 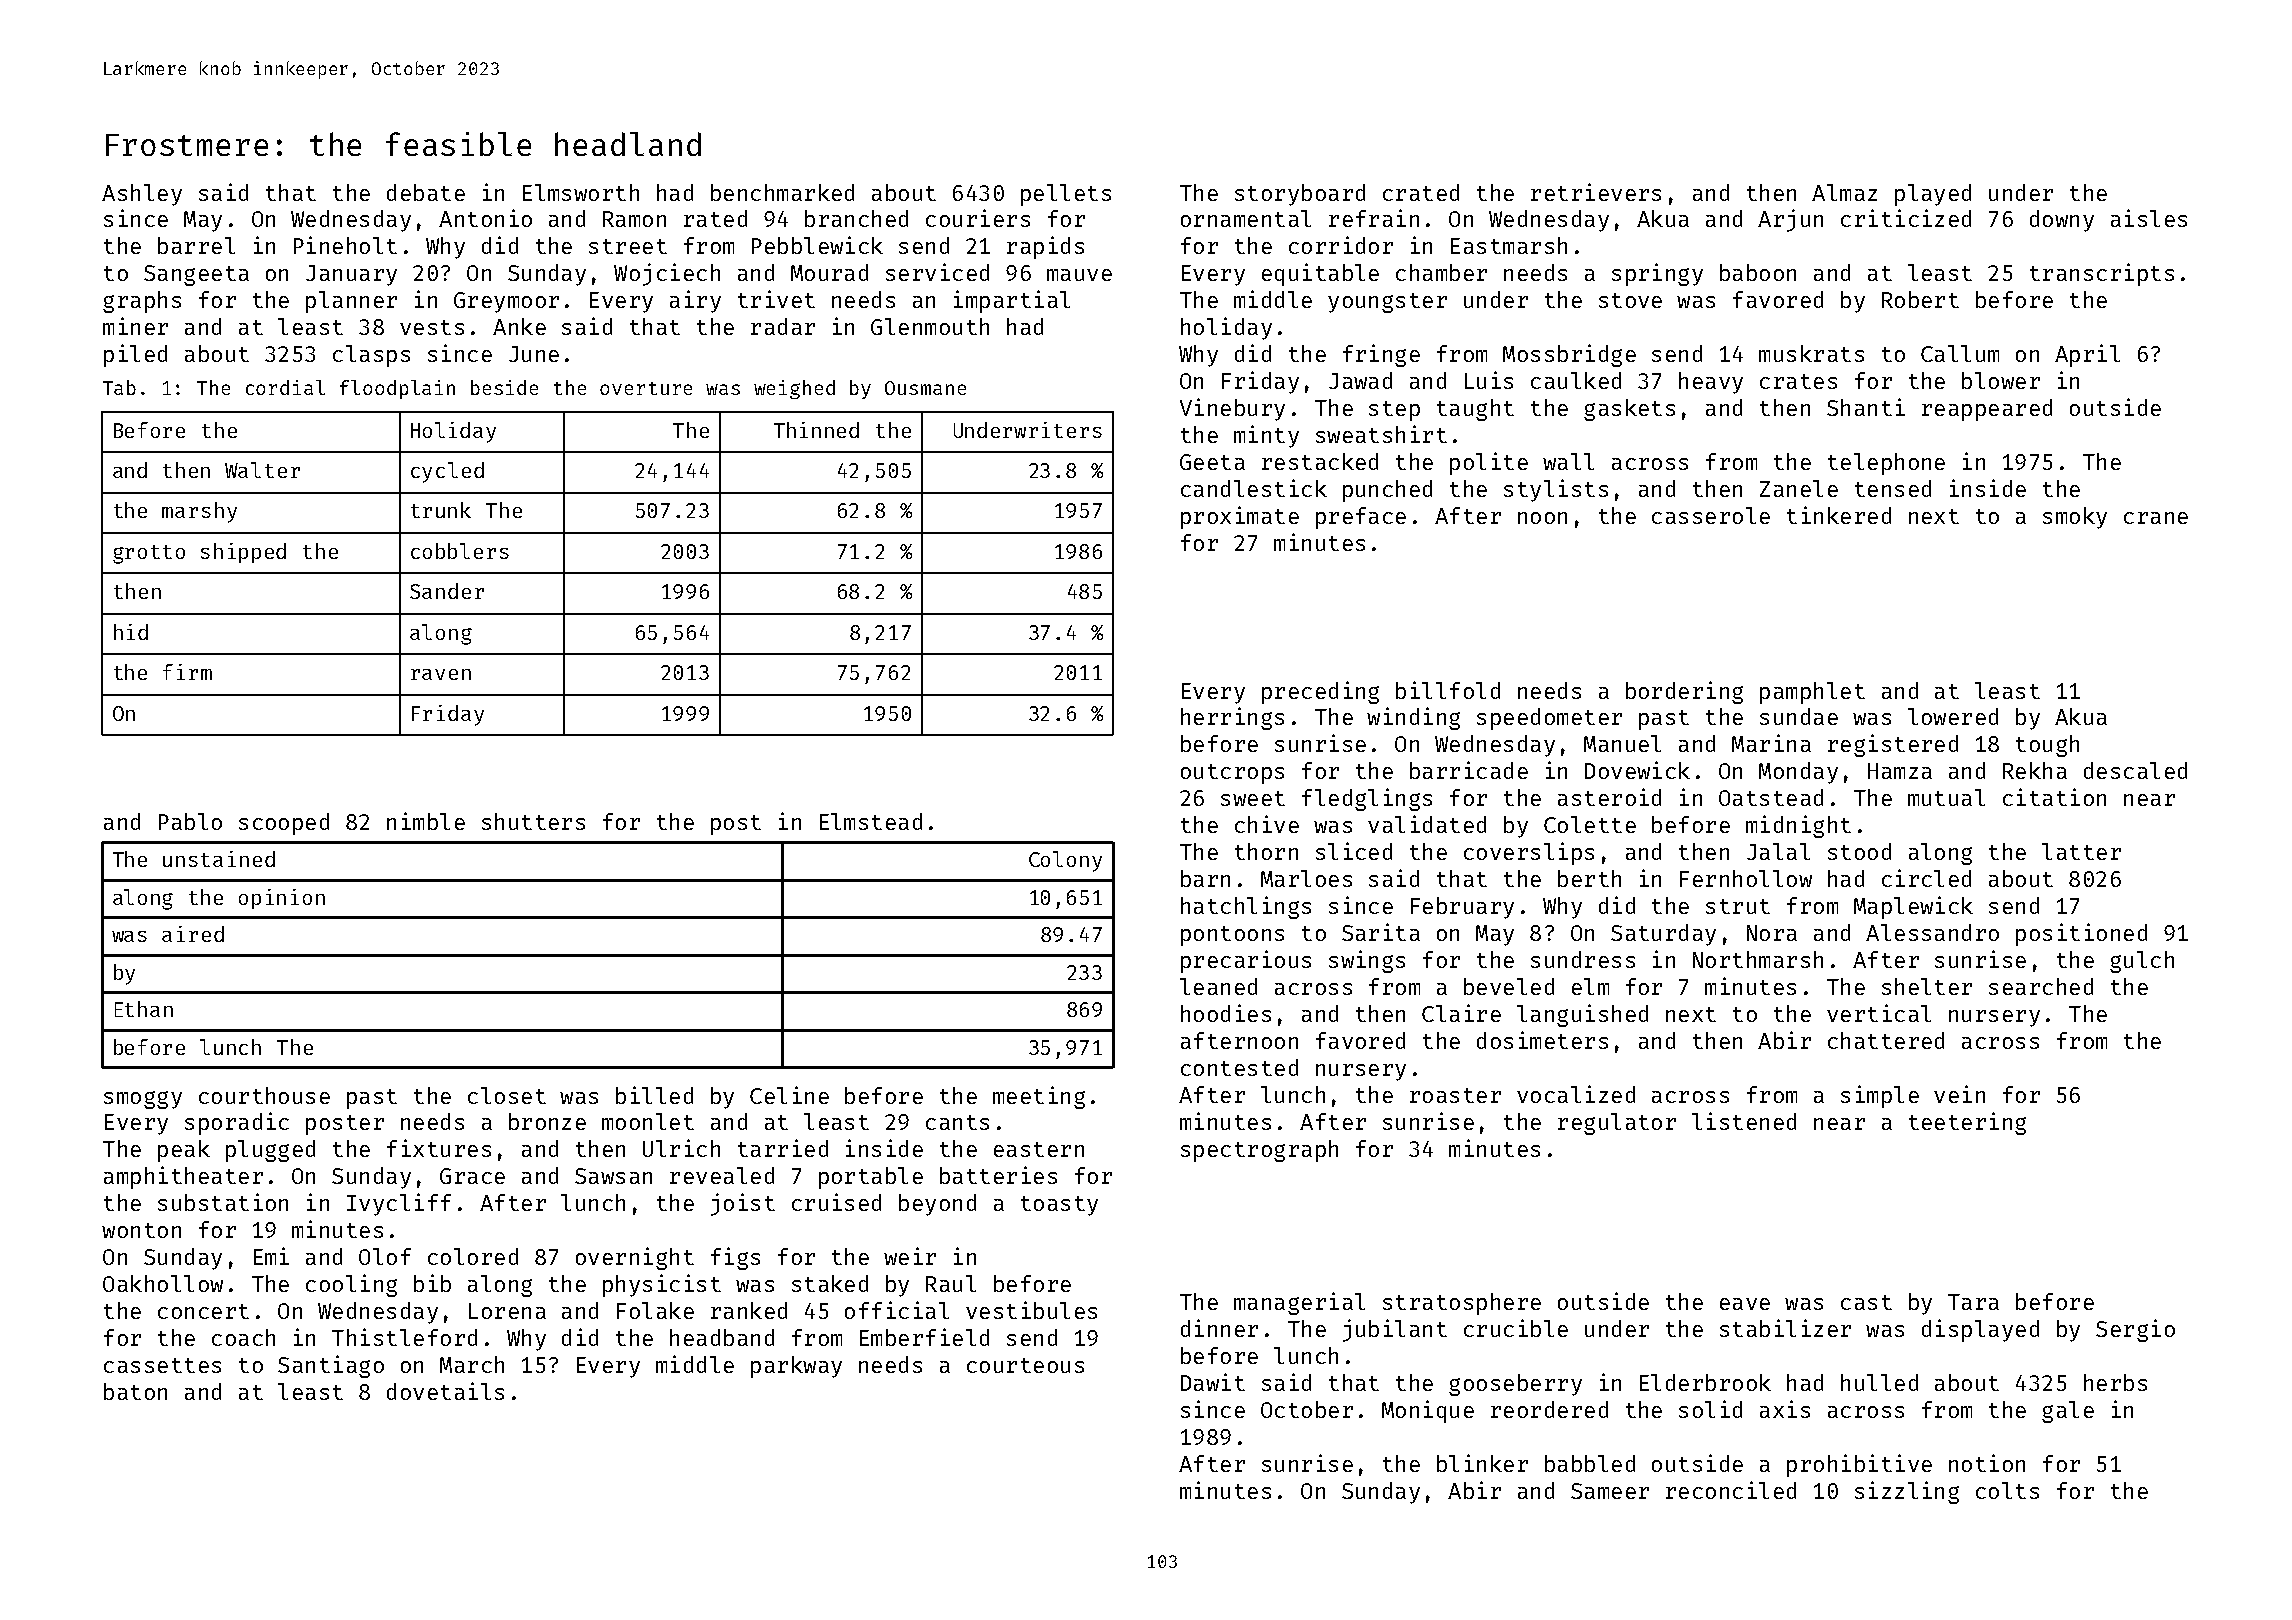 I want to click on blinker, so click(x=1482, y=1463).
